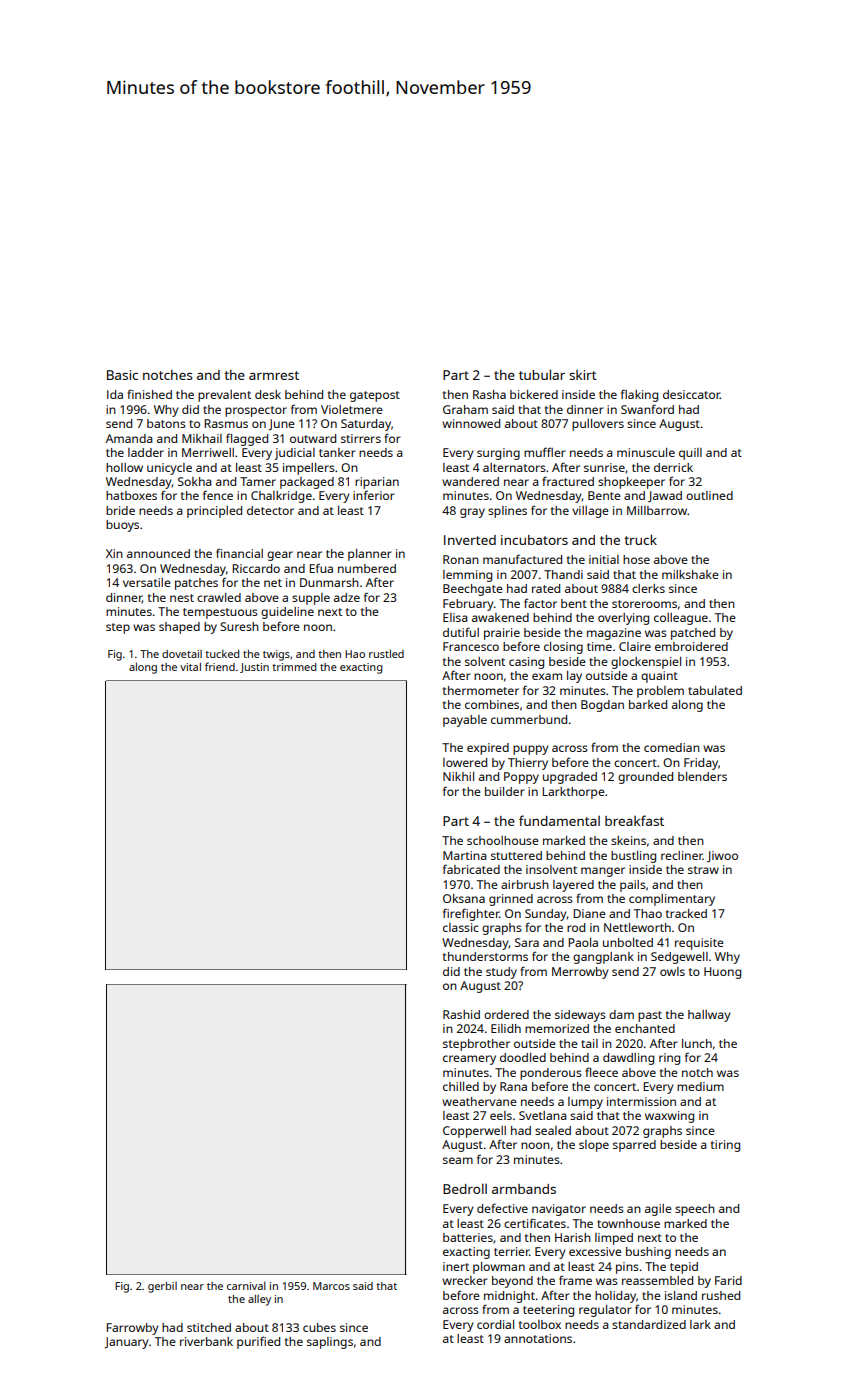 The image size is (849, 1400). Describe the element at coordinates (672, 747) in the document. I see `comedian` at that location.
